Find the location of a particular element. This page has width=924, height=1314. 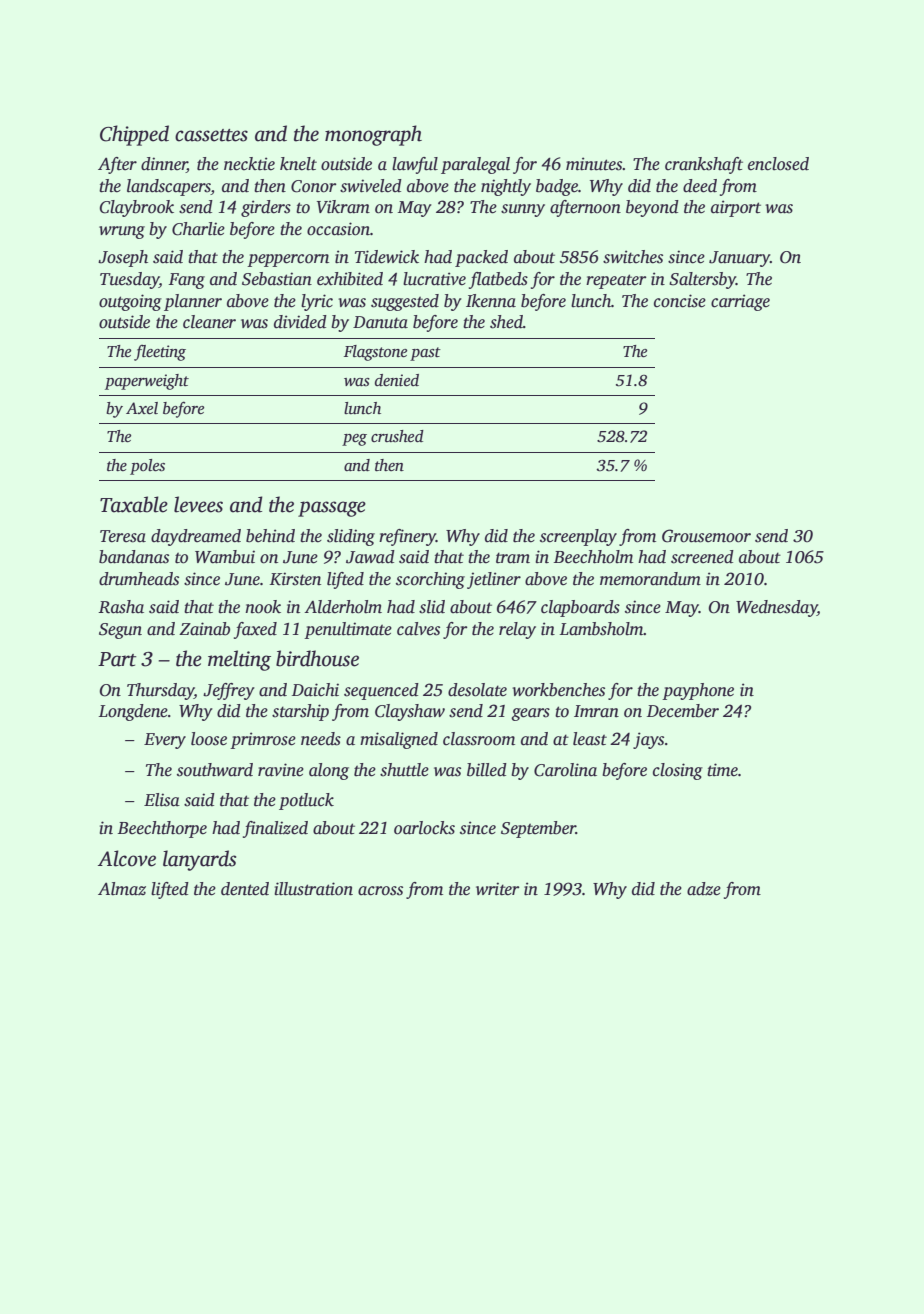

Longdene is located at coordinates (133, 712).
